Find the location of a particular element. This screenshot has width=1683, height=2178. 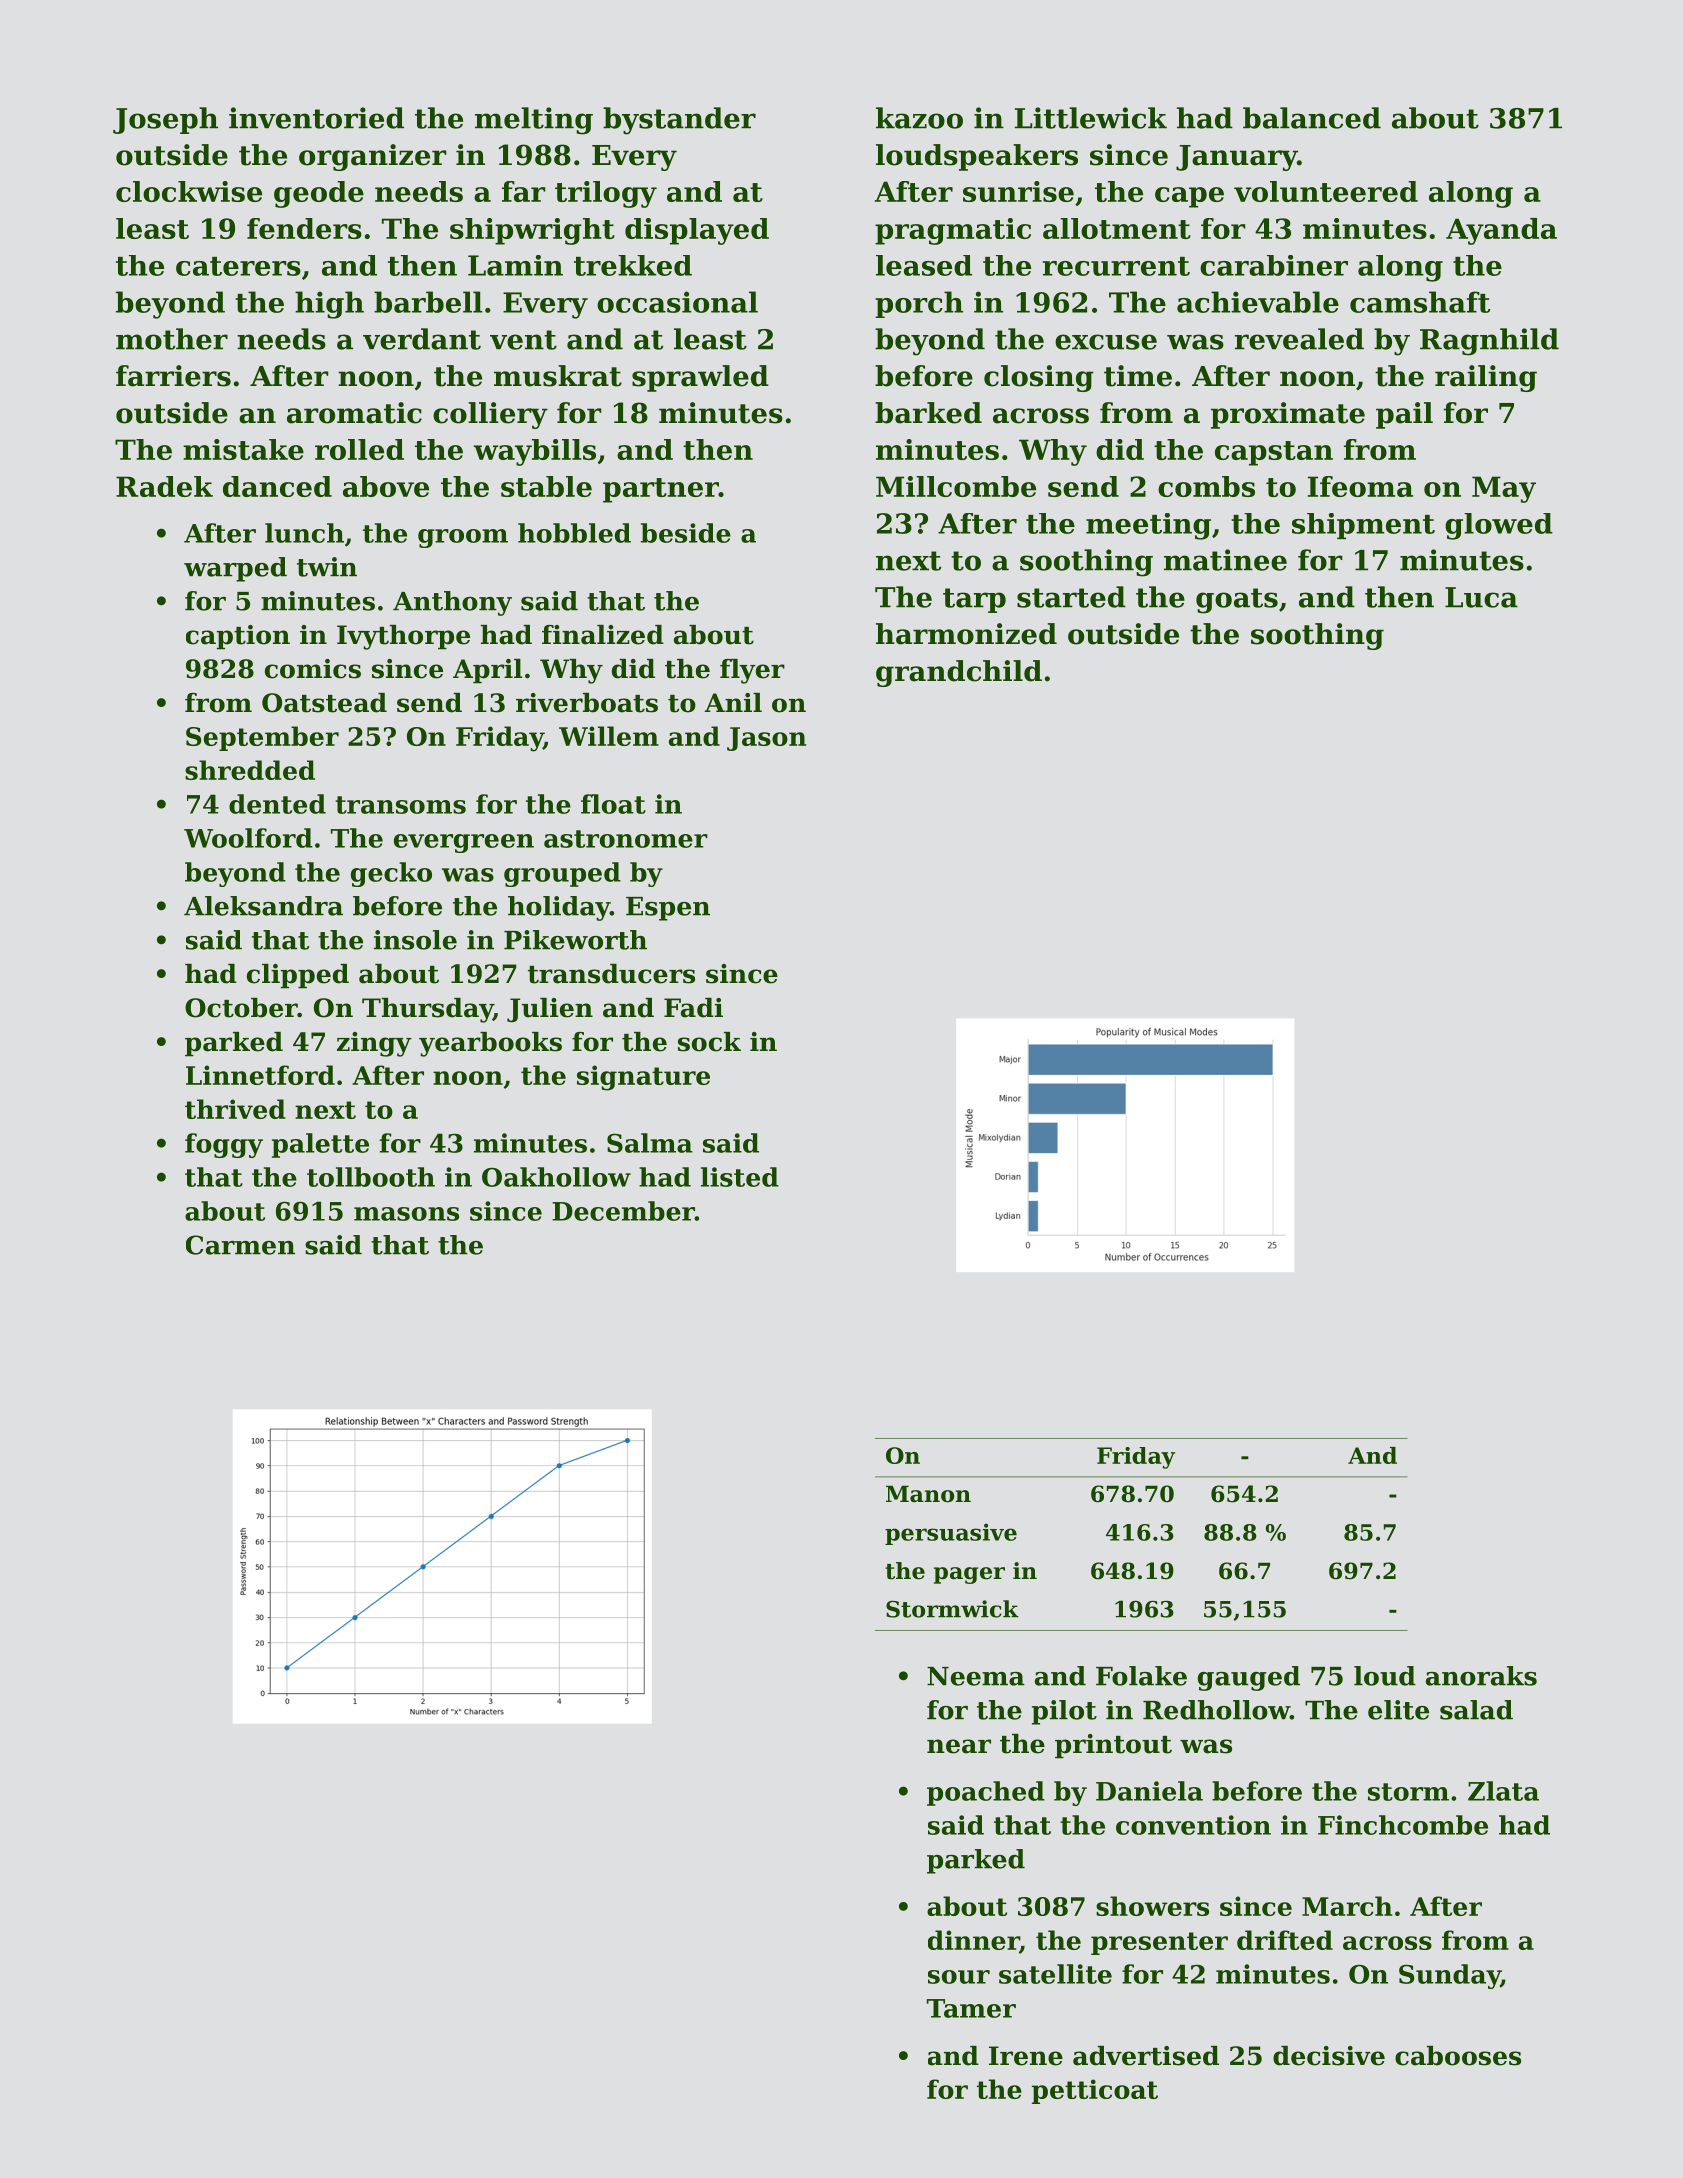

capstan is located at coordinates (1274, 453).
